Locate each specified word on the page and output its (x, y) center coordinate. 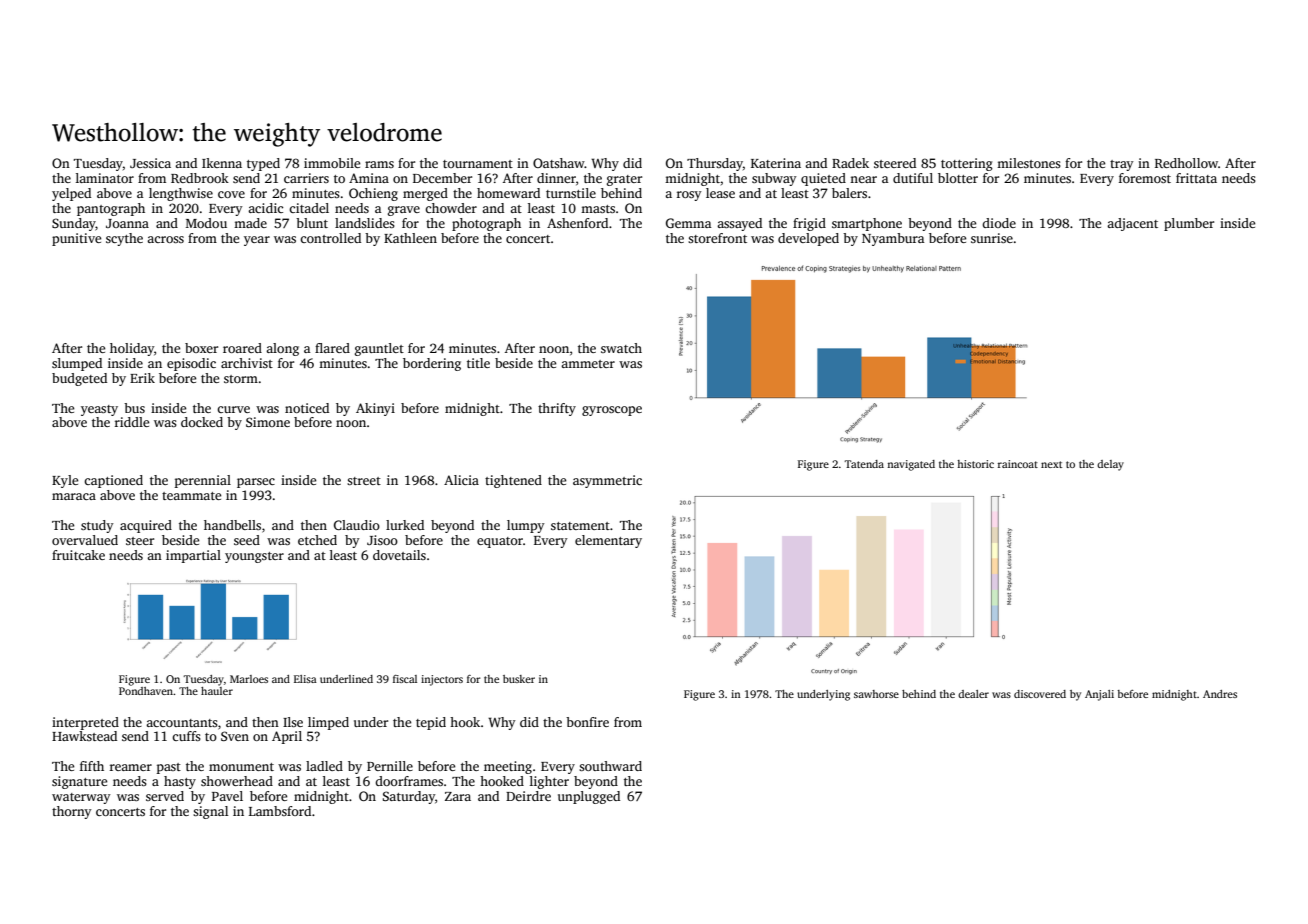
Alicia (461, 480)
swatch (621, 348)
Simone (268, 422)
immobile (332, 163)
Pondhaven (146, 691)
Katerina (776, 163)
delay (1110, 465)
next (1051, 464)
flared (332, 348)
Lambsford (280, 811)
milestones (1029, 163)
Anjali (1099, 695)
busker (519, 679)
